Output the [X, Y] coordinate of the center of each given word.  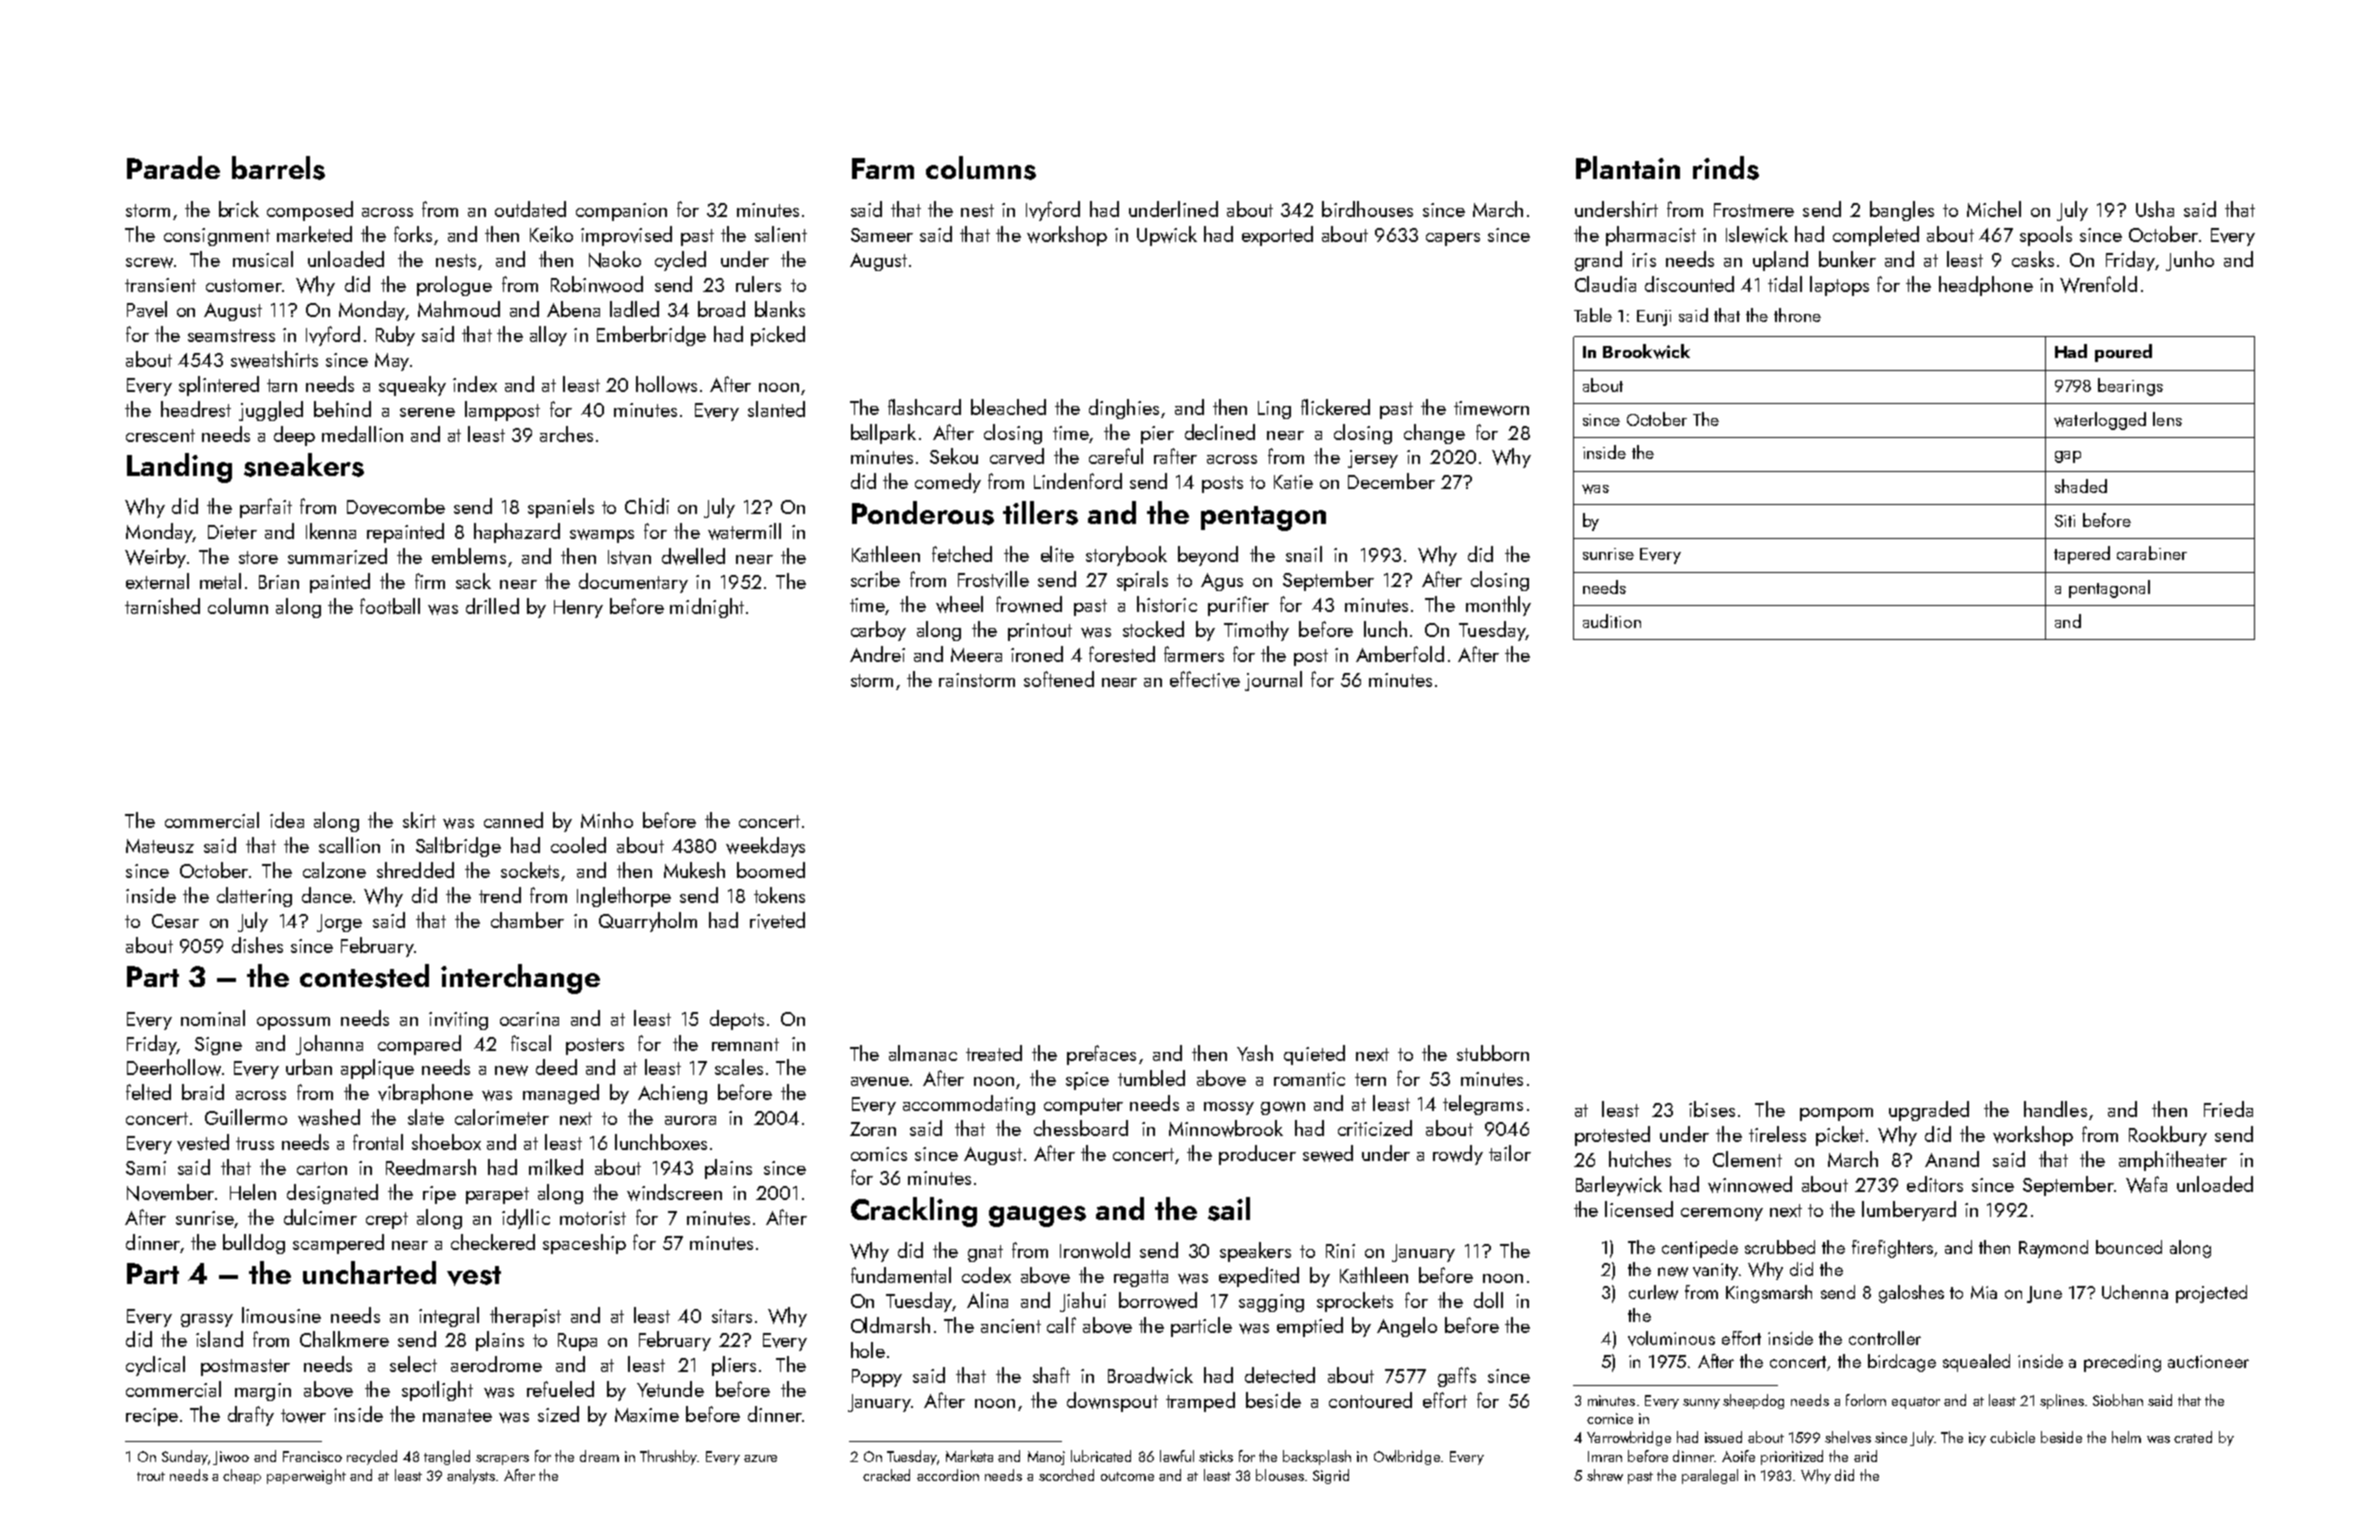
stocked [1153, 629]
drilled [492, 606]
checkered [493, 1242]
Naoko [615, 259]
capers [1453, 239]
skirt [419, 820]
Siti [2065, 521]
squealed [1976, 1363]
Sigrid [1331, 1476]
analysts [471, 1476]
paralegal [1710, 1476]
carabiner [2152, 553]
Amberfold [1400, 654]
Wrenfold [2098, 284]
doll [1488, 1300]
